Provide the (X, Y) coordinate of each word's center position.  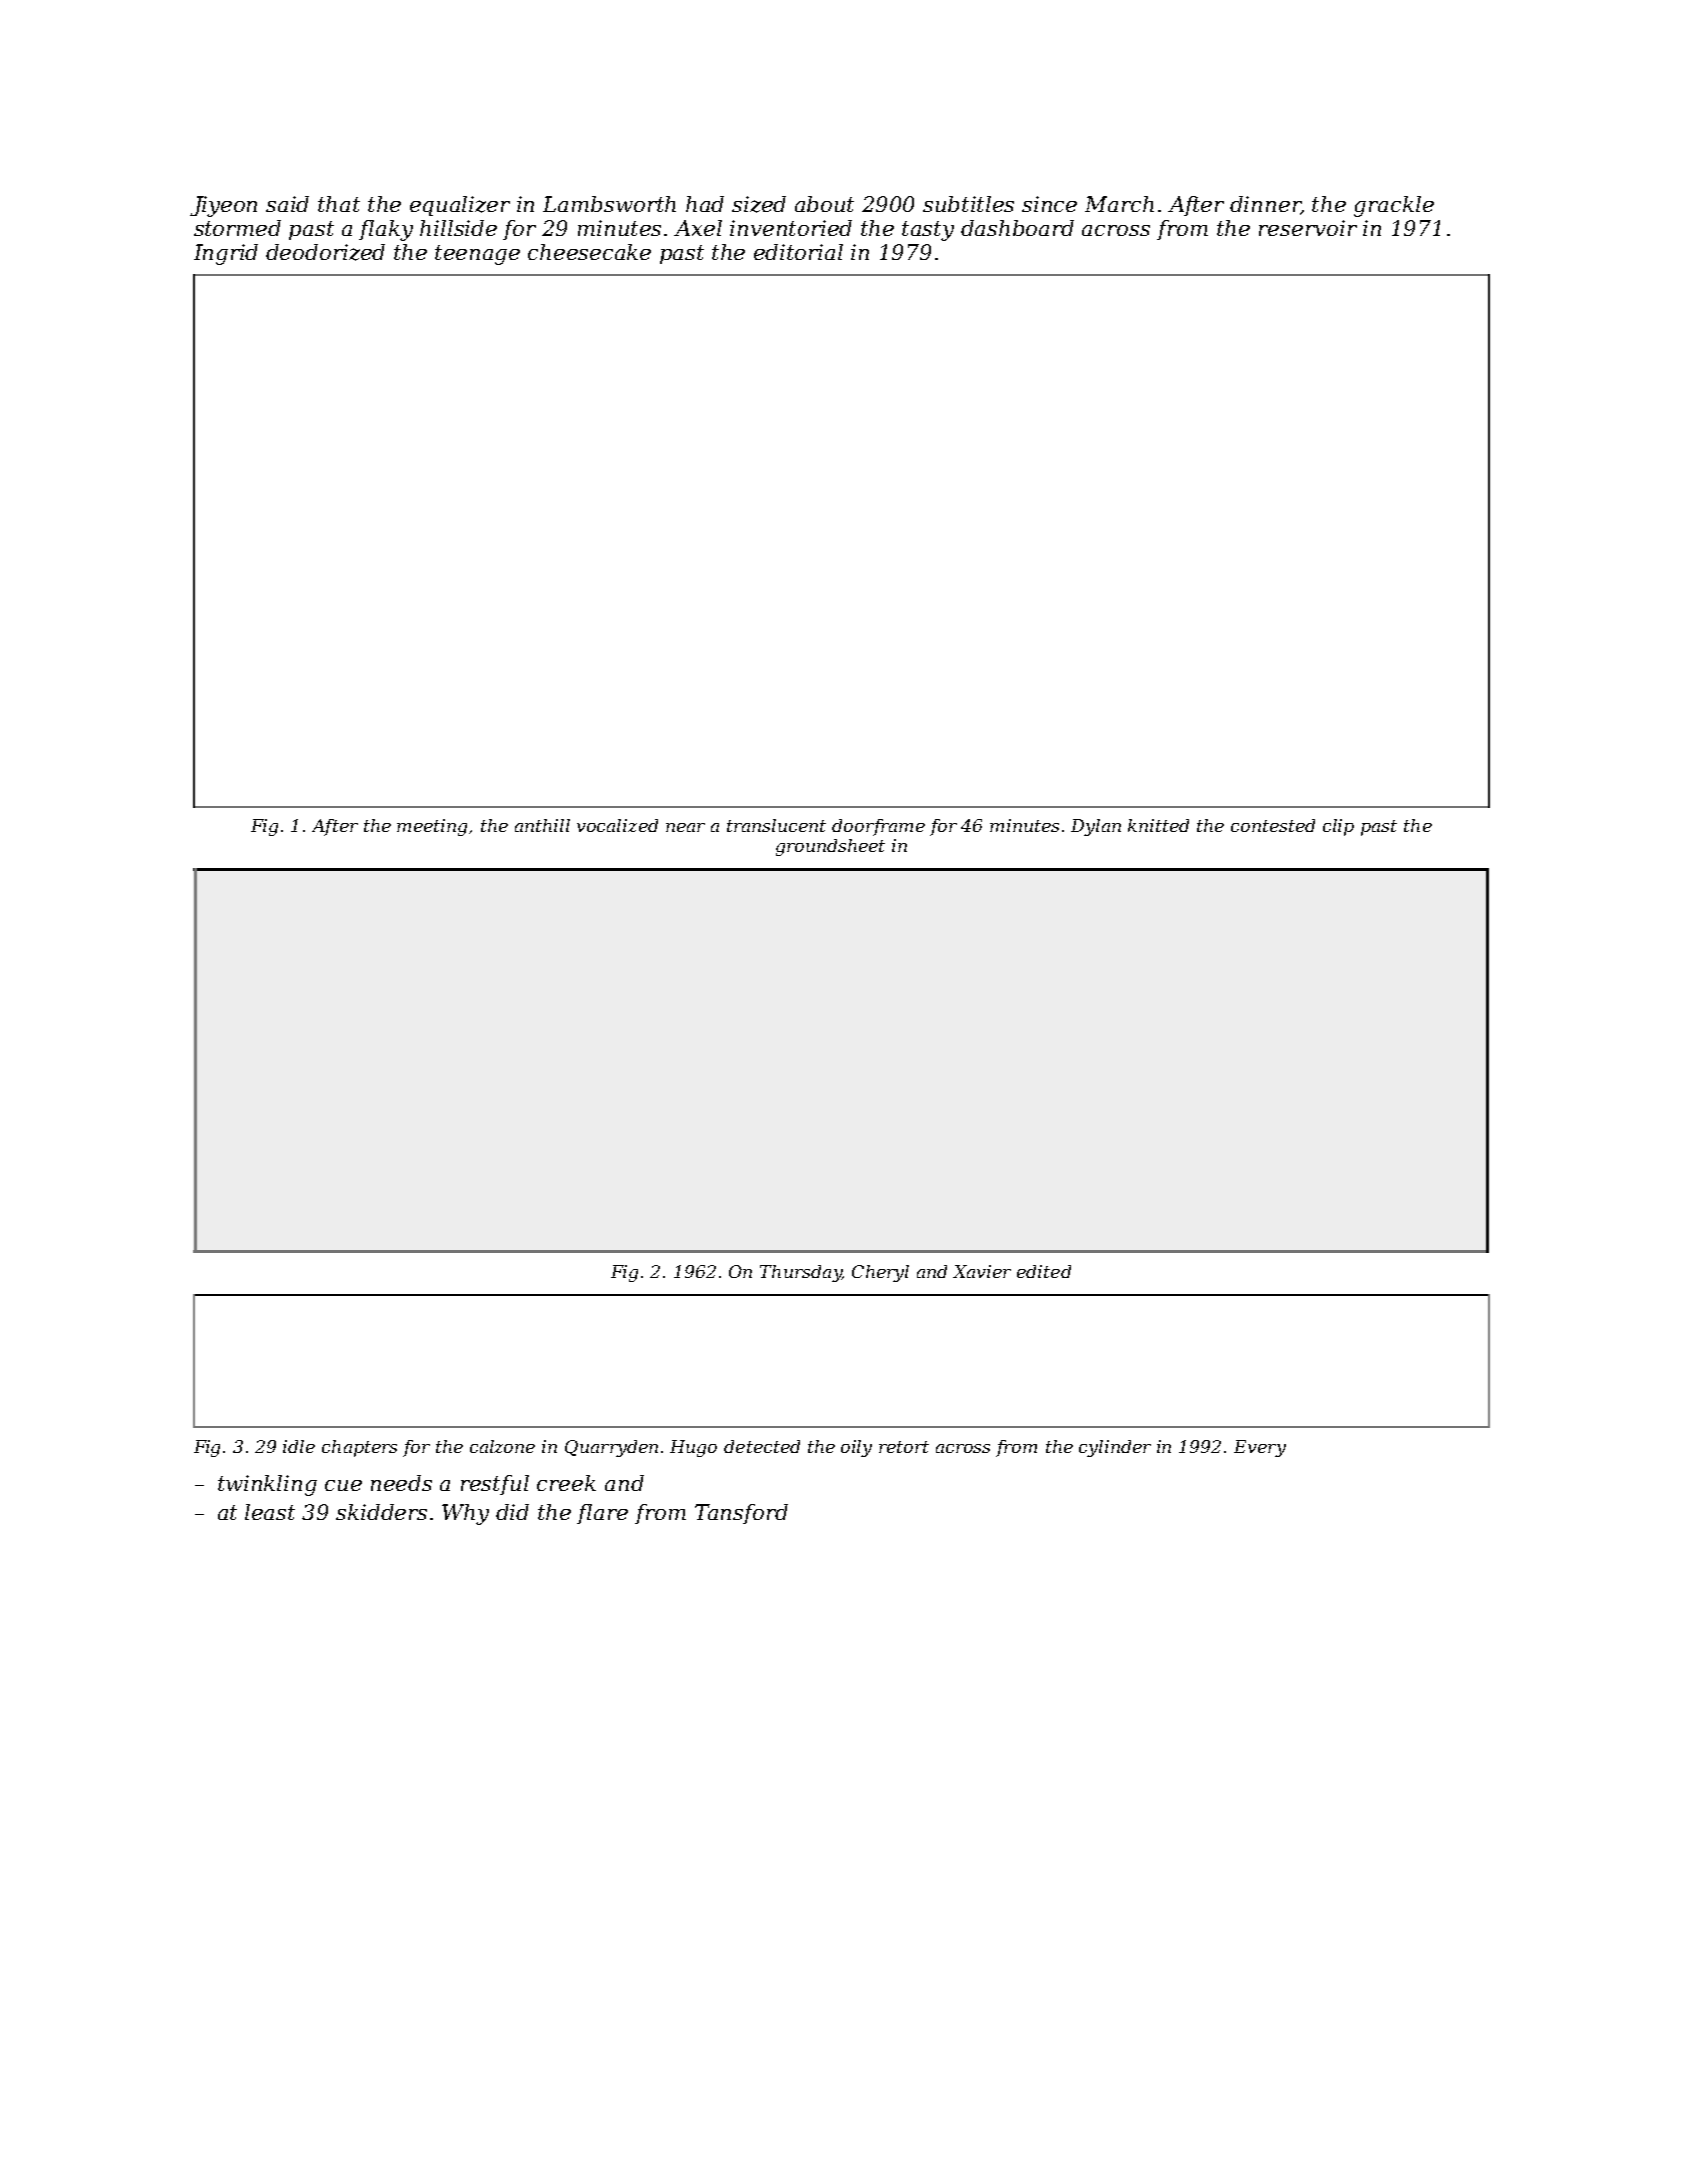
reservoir (1308, 228)
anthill (542, 825)
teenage (477, 255)
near (685, 827)
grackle (1394, 206)
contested (1273, 825)
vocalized (617, 825)
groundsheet (830, 847)
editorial (798, 252)
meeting (432, 827)
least (270, 1512)
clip (1338, 827)
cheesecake (589, 252)
